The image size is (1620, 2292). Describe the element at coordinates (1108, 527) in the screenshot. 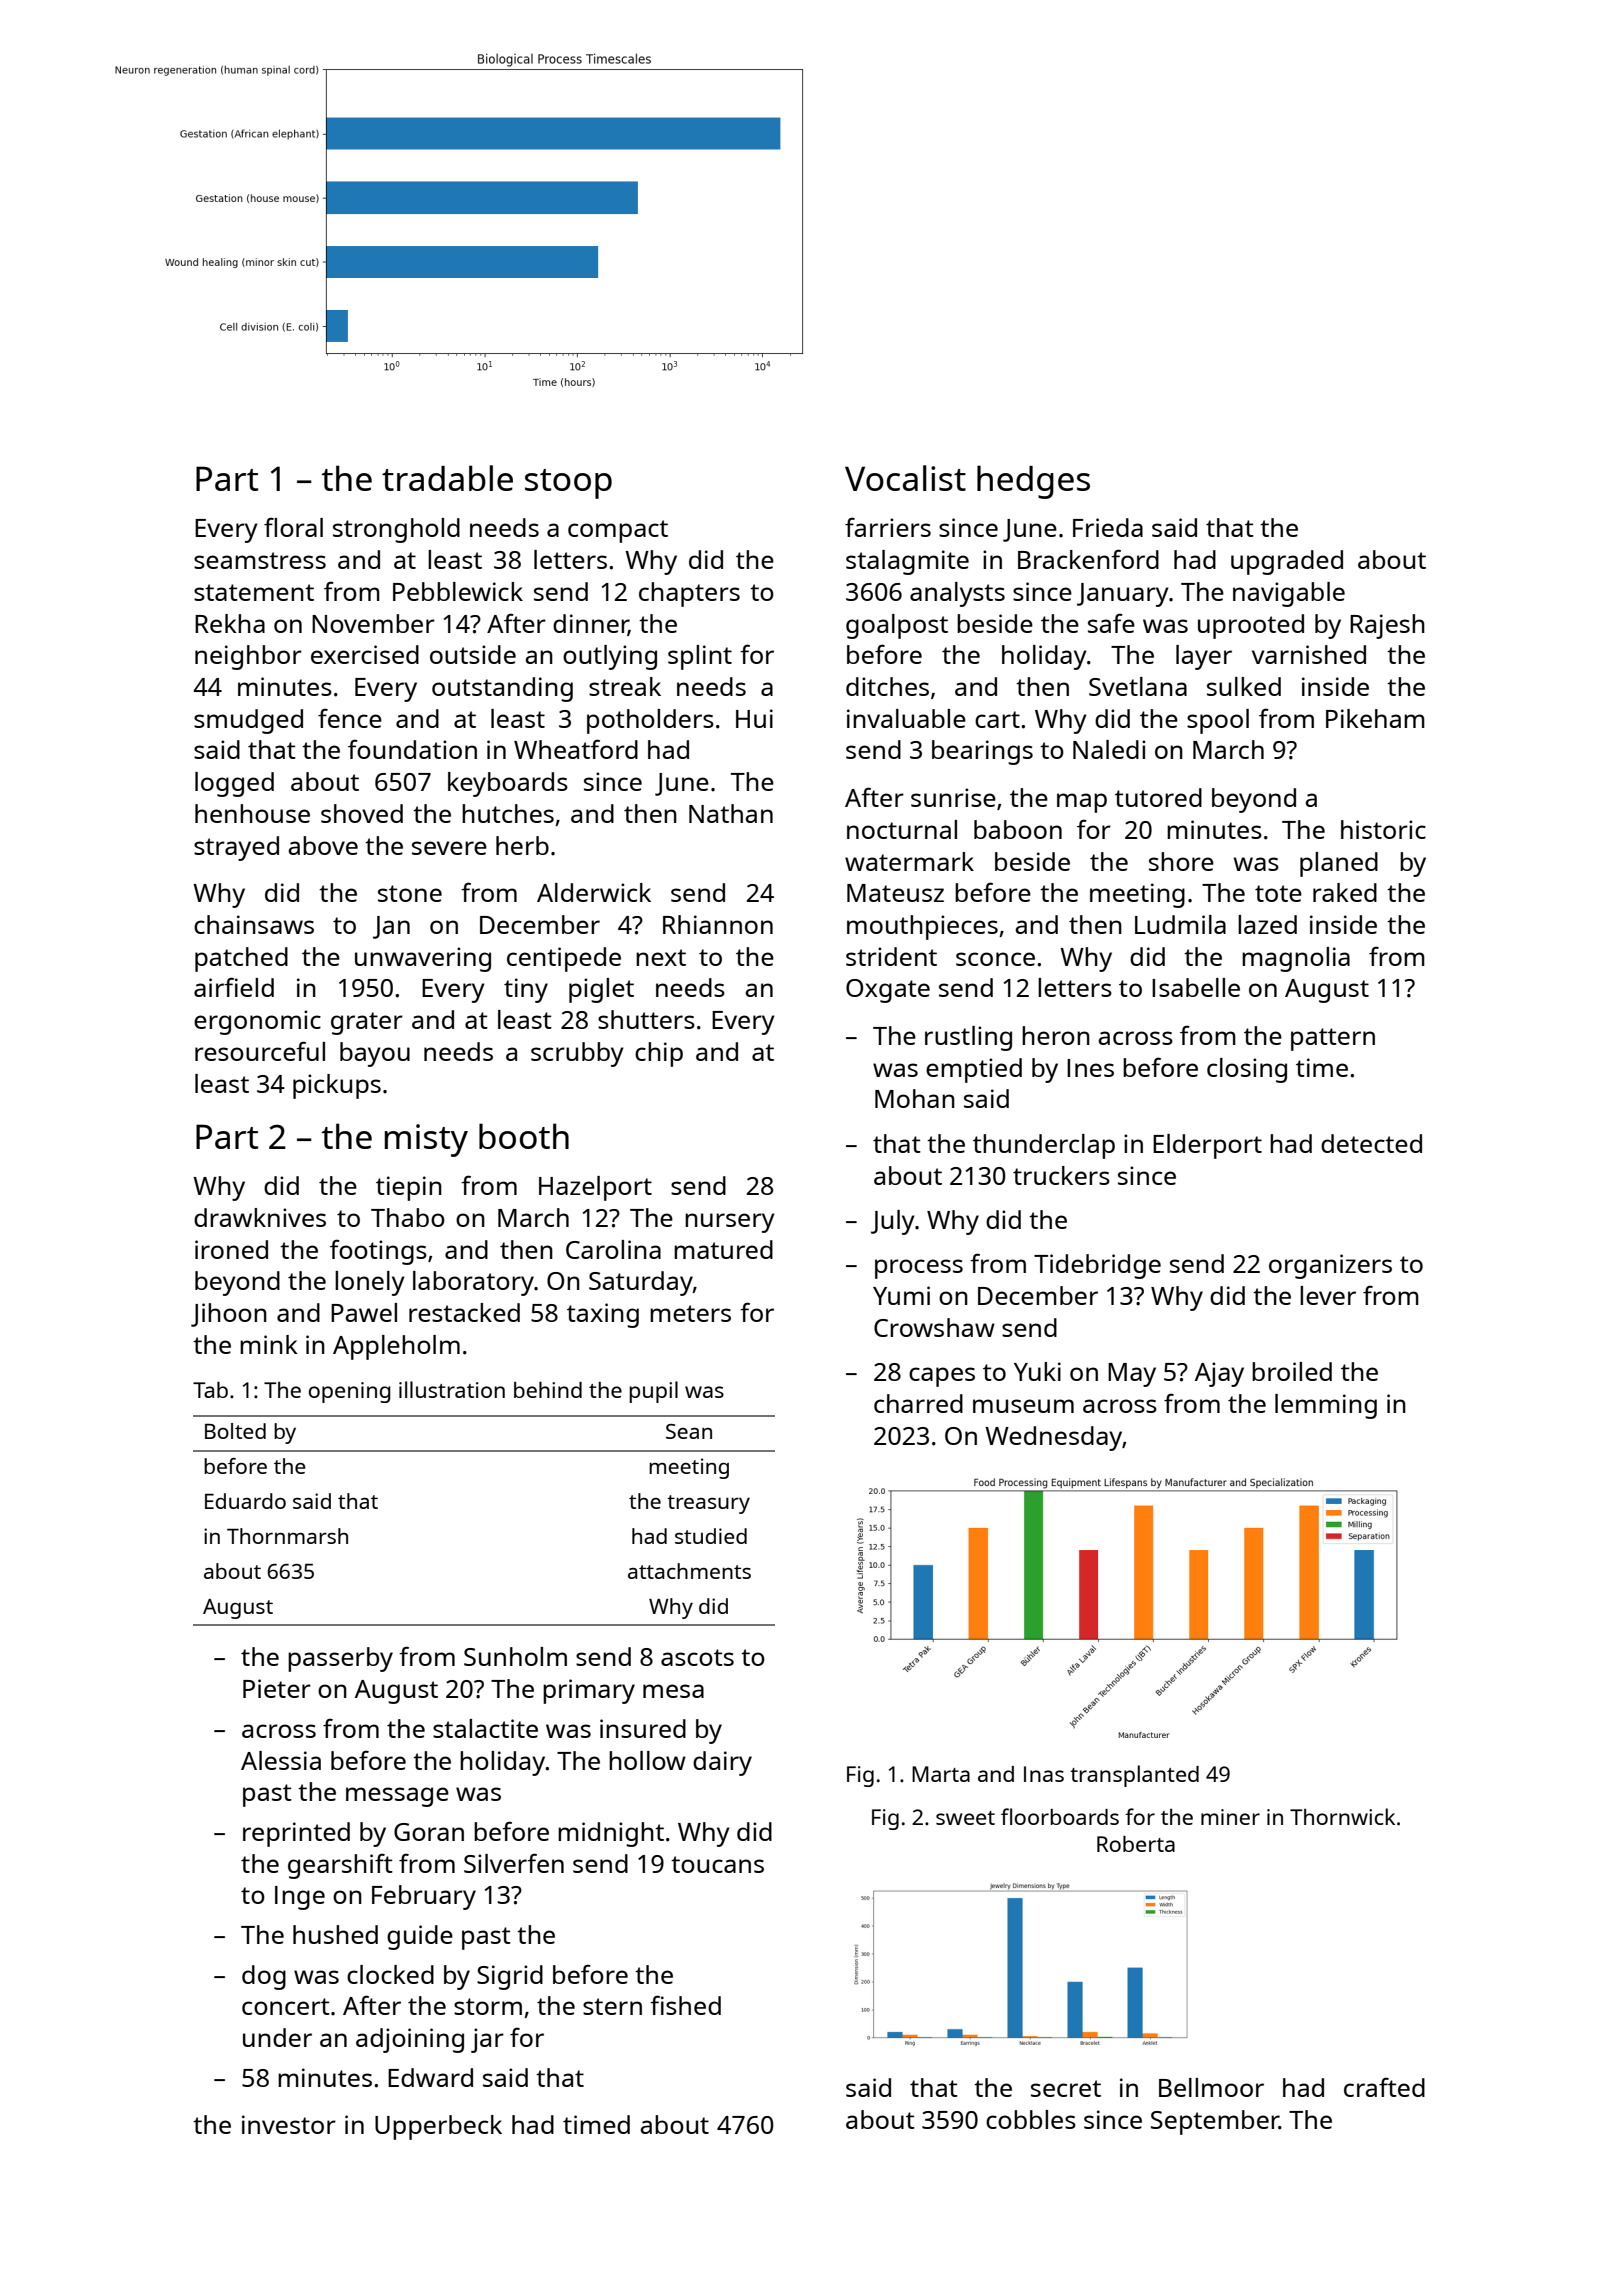

I see `Frieda` at that location.
